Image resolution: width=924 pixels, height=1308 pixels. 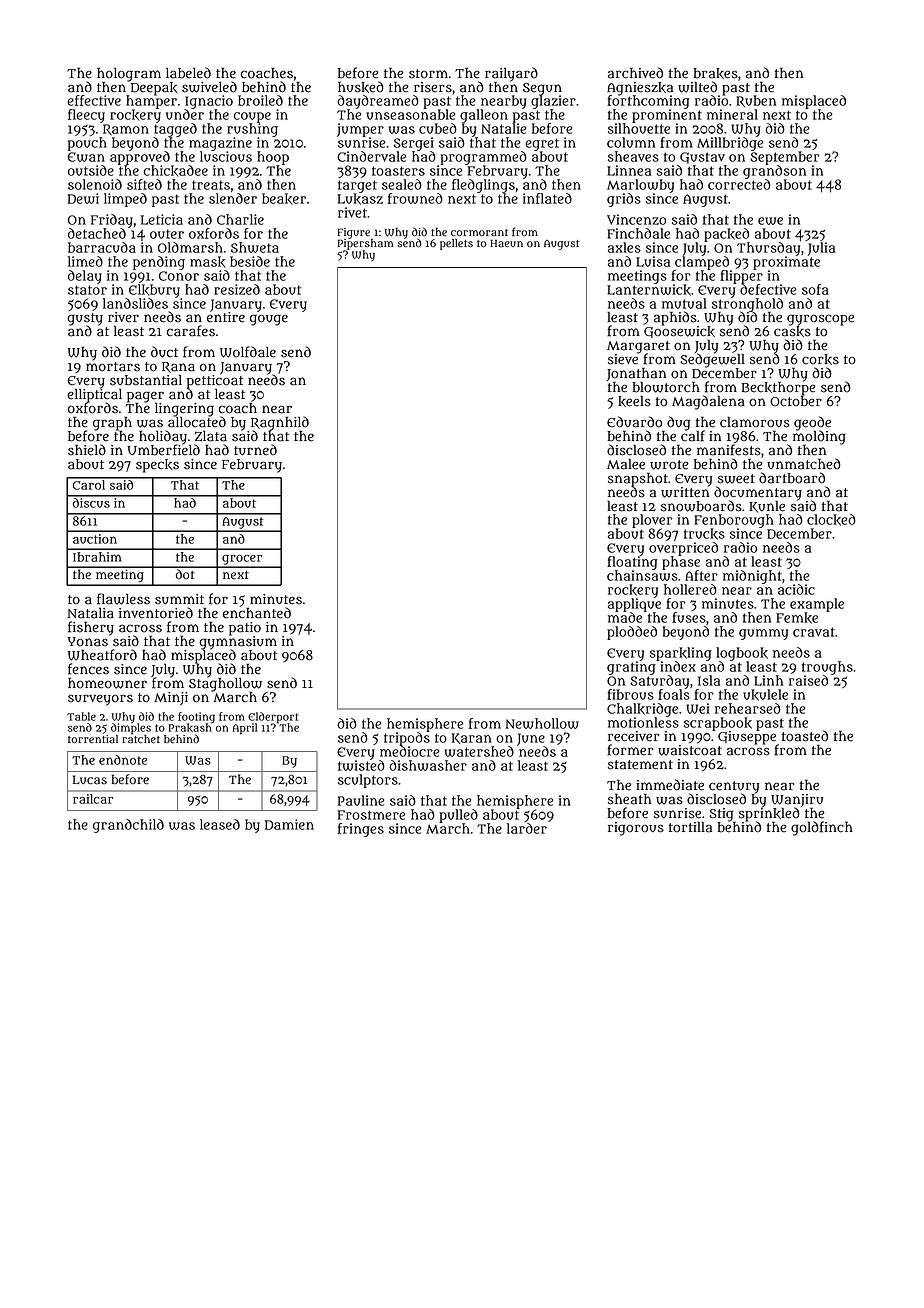 I want to click on enchanted, so click(x=257, y=613).
